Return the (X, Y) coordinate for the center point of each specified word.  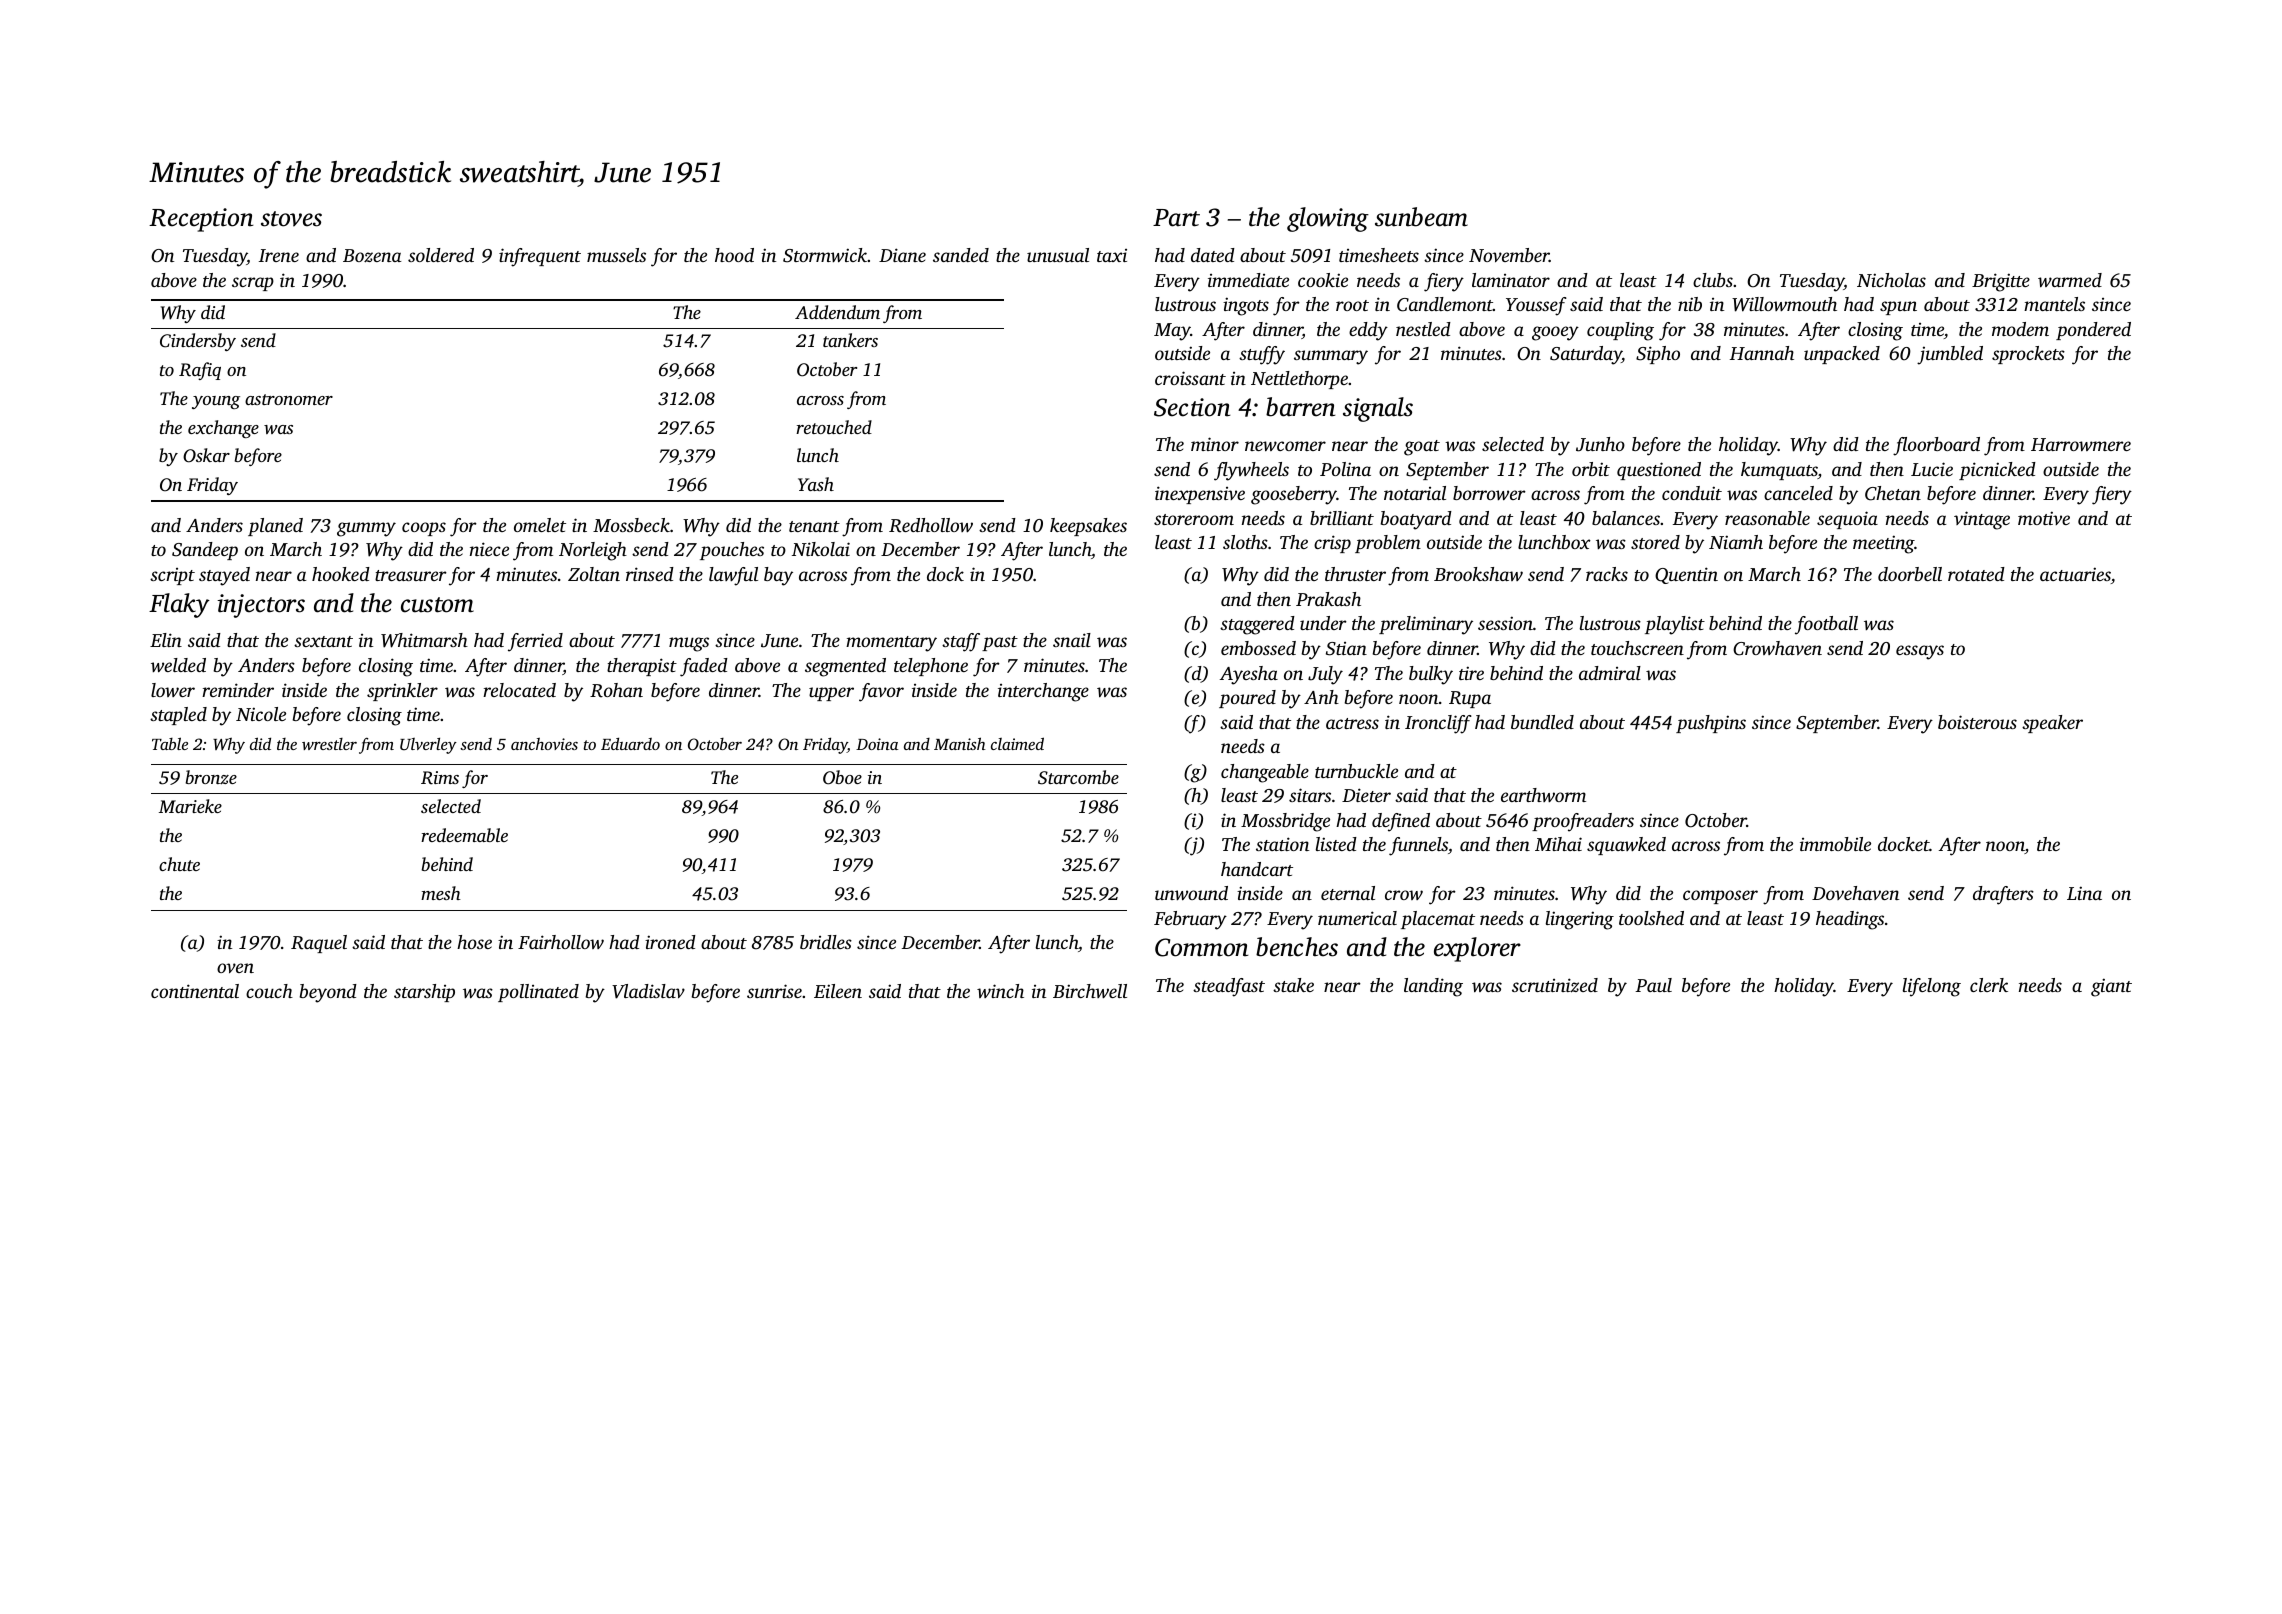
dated (1213, 255)
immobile (1835, 844)
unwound (1191, 893)
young (216, 402)
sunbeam (1421, 217)
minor (1215, 444)
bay (778, 576)
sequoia (1847, 520)
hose (474, 942)
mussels (616, 255)
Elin (166, 640)
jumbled (1950, 355)
